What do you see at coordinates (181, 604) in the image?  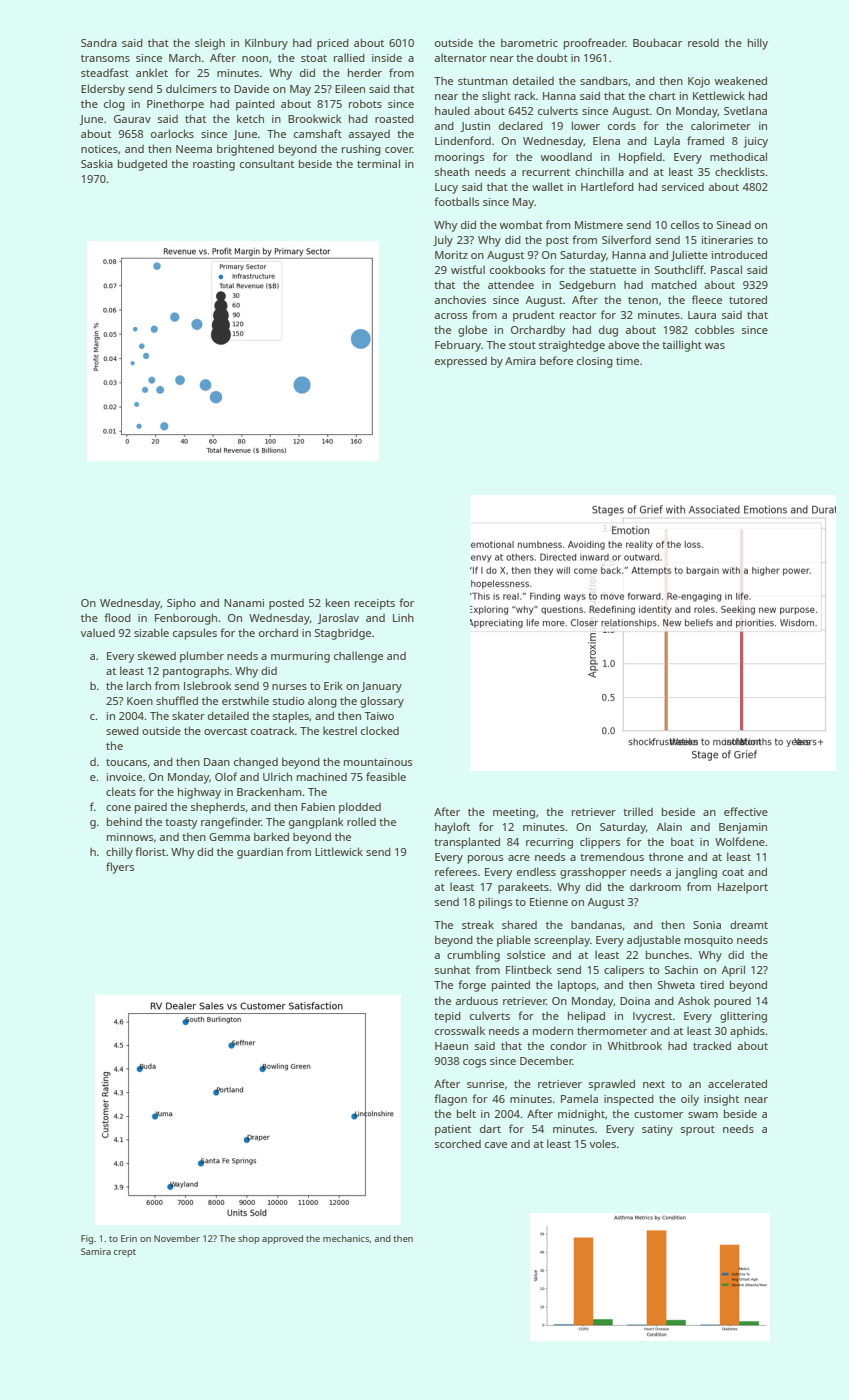 I see `Sipho` at bounding box center [181, 604].
